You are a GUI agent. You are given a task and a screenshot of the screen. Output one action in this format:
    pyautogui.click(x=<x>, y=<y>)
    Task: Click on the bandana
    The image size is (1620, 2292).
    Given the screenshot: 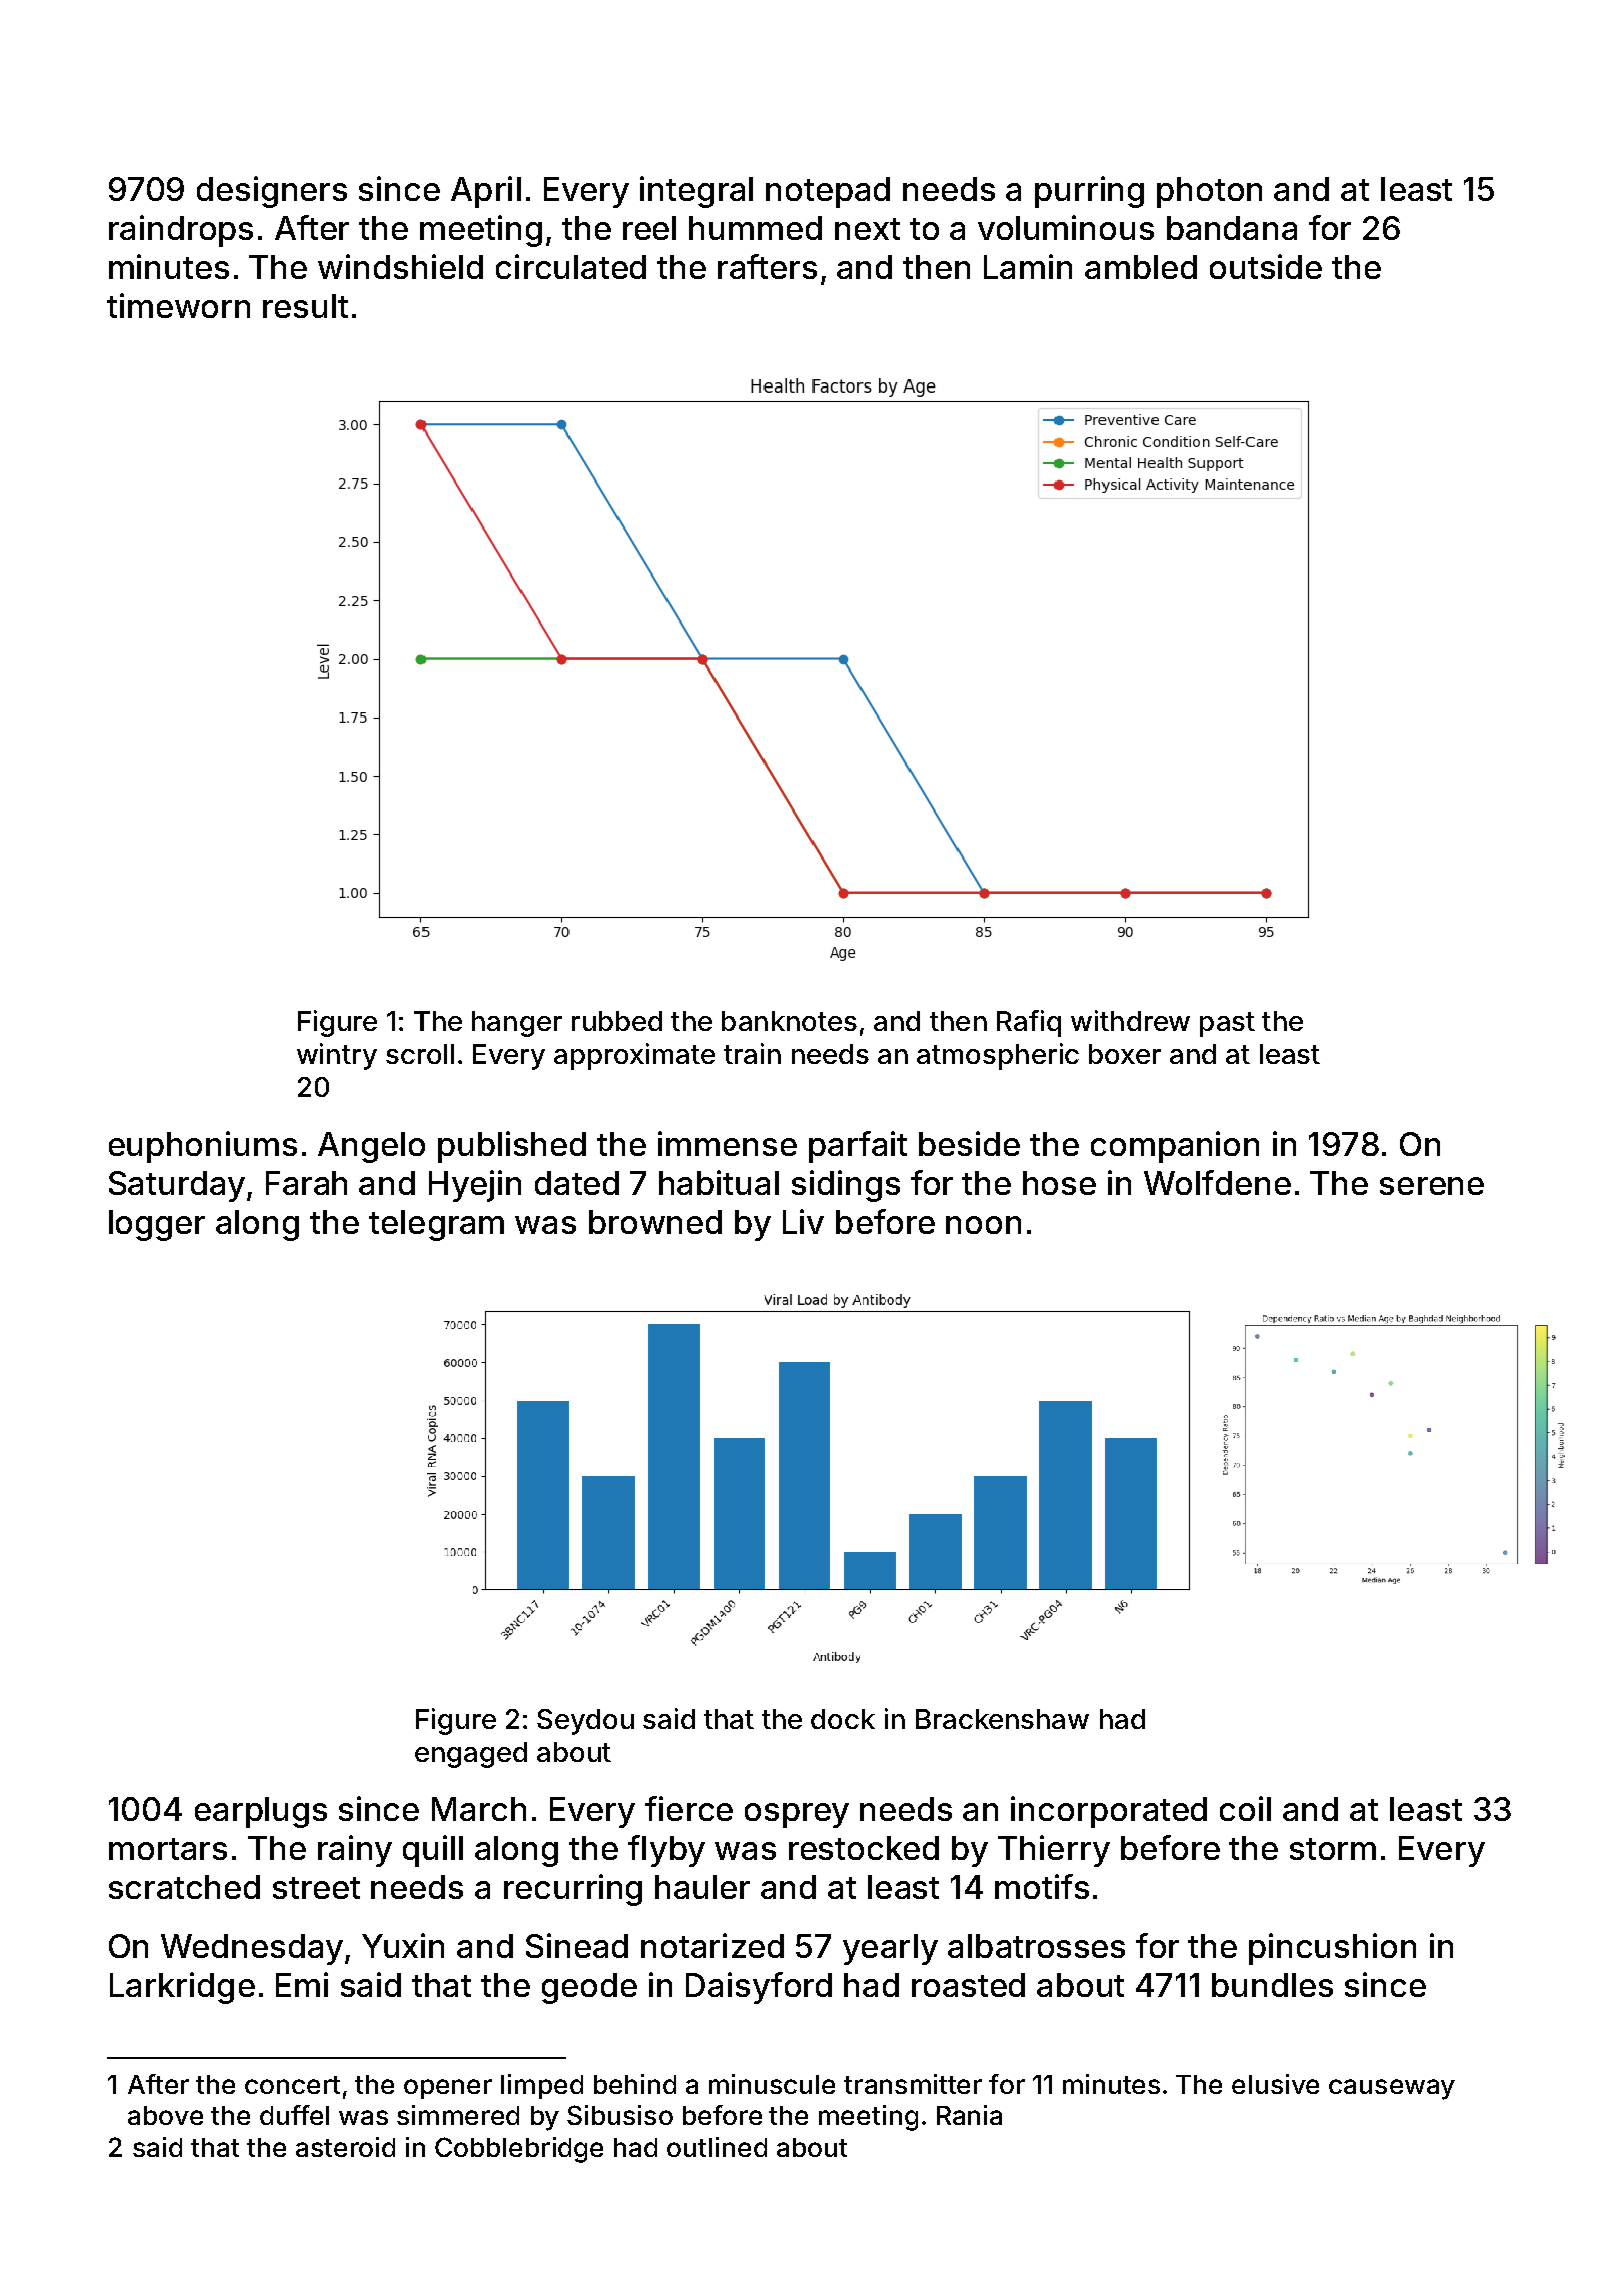 What is the action you would take?
    pyautogui.click(x=1232, y=228)
